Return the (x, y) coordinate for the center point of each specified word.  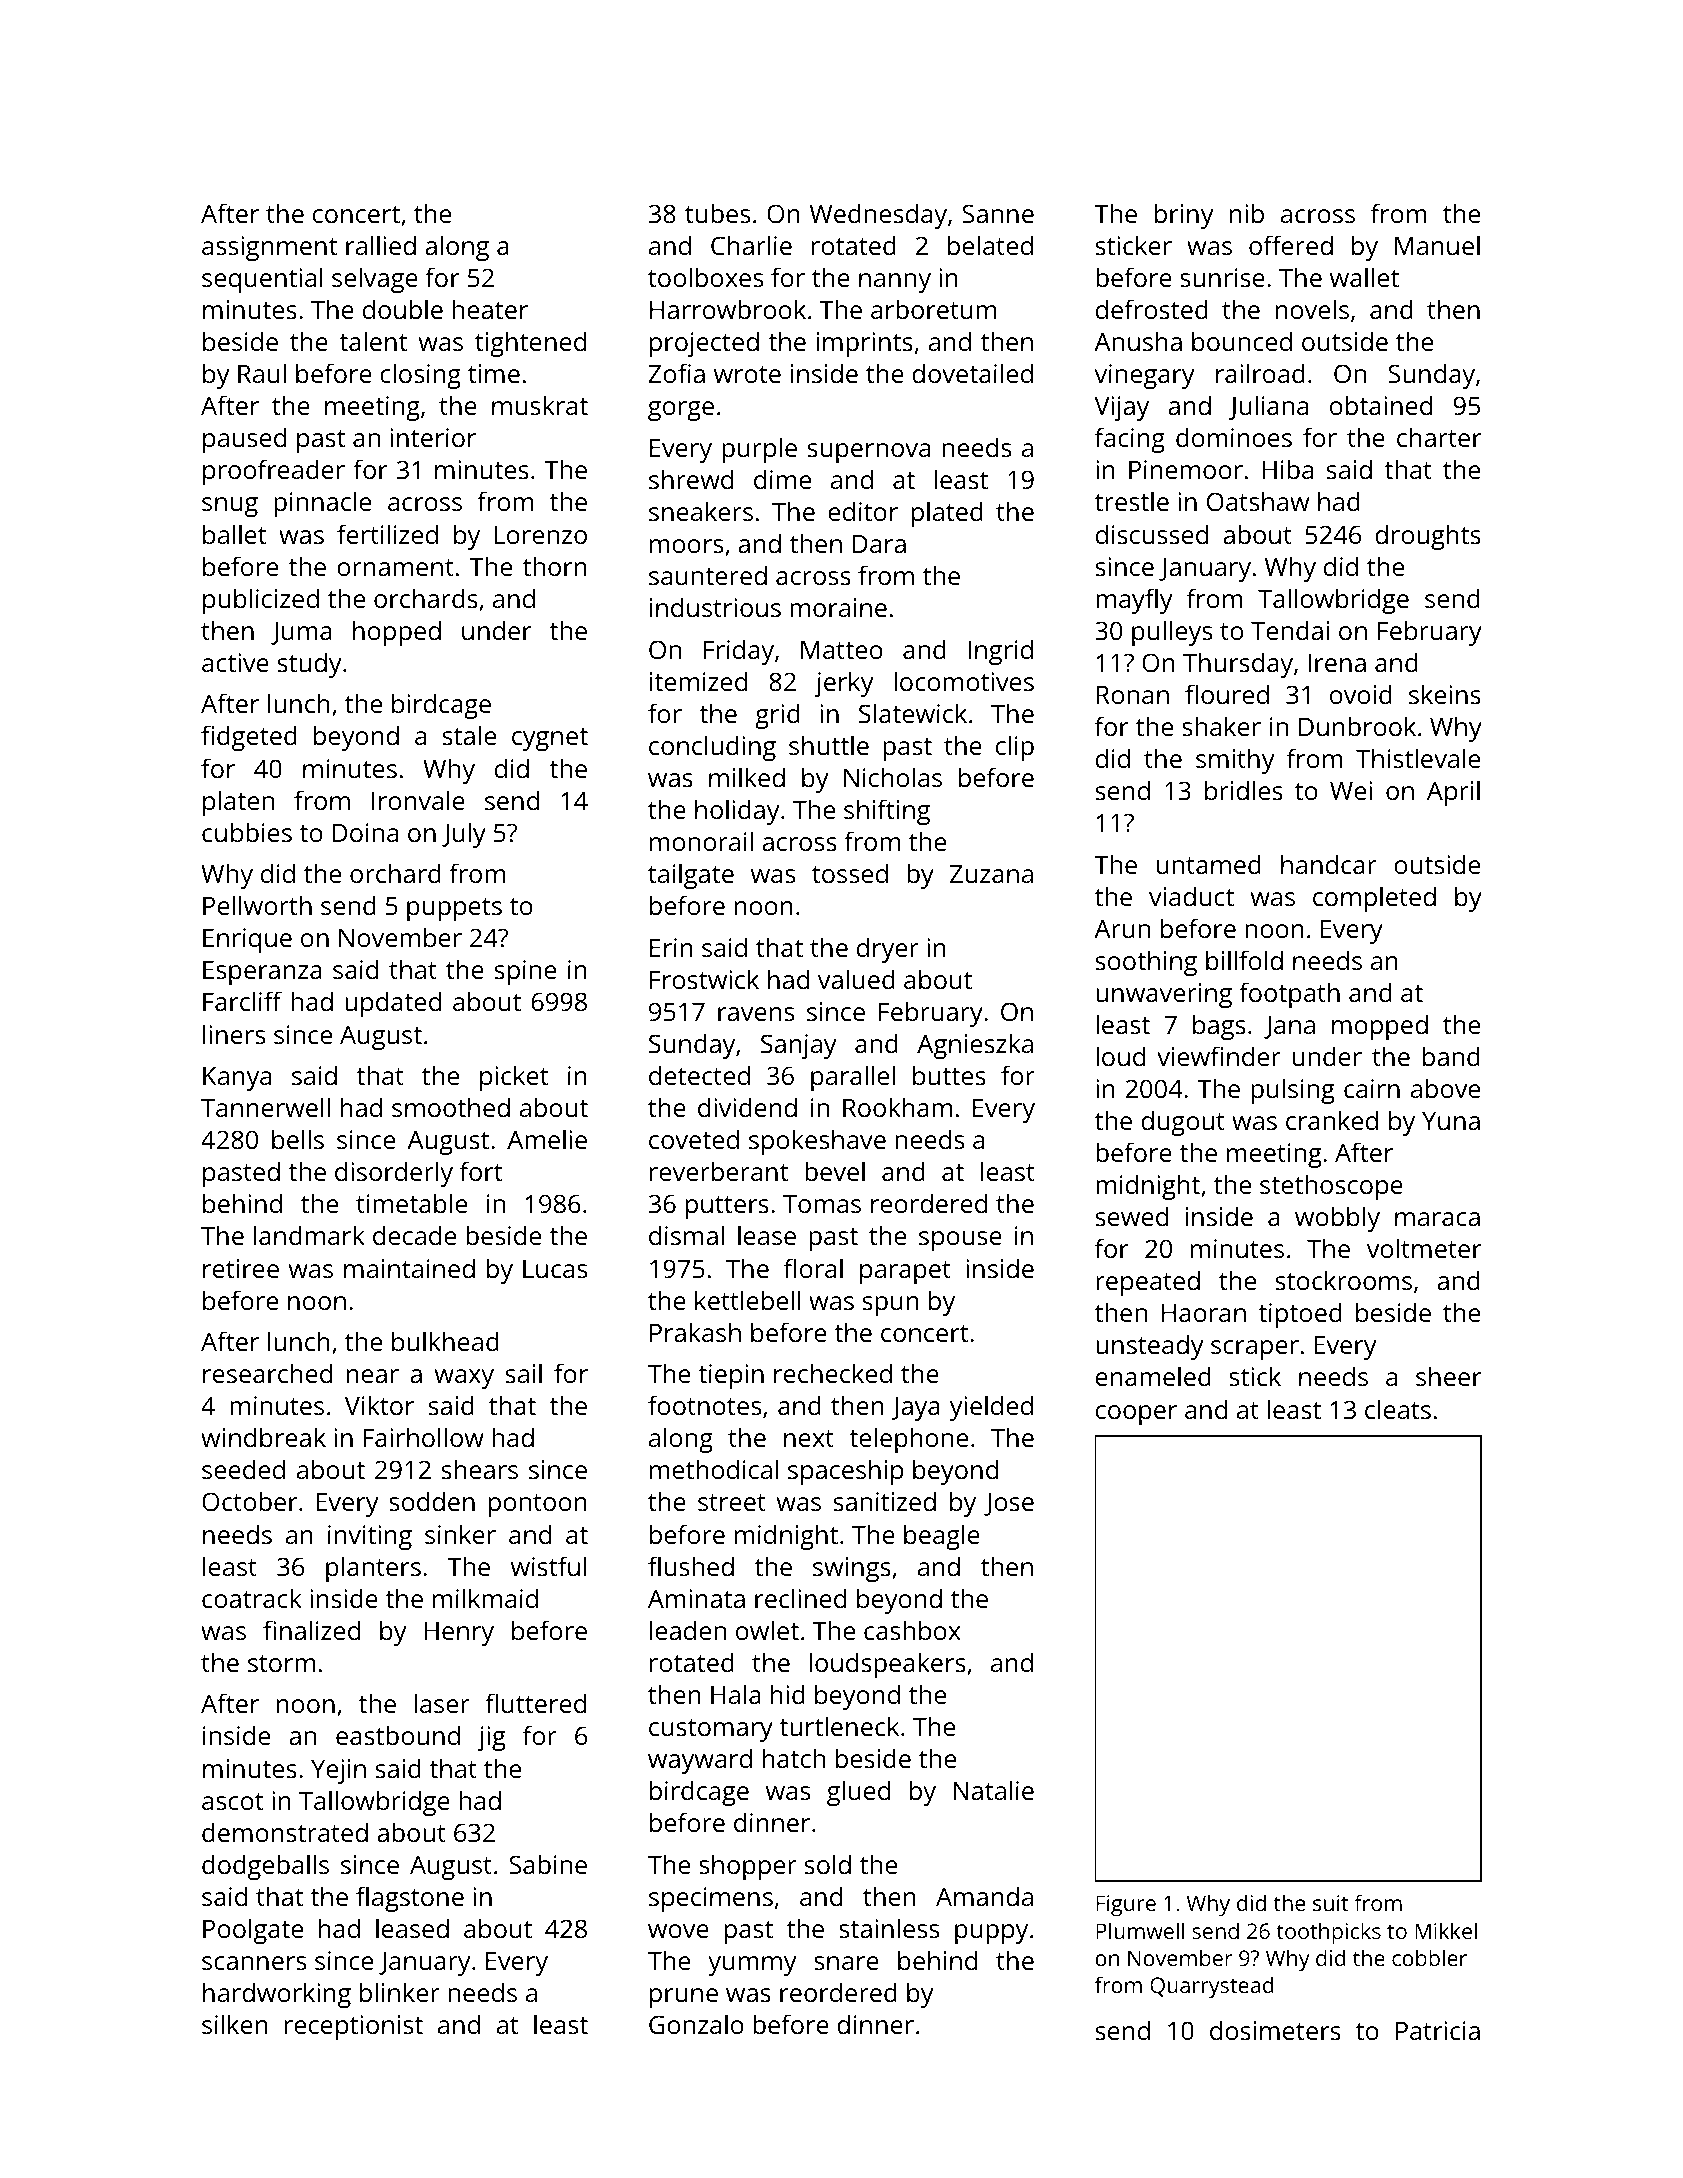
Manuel (1437, 245)
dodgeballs (265, 1867)
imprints (865, 344)
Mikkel (1446, 1930)
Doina (365, 832)
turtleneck (839, 1726)
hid (788, 1694)
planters (373, 1569)
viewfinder (1219, 1056)
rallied (381, 245)
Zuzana (991, 874)
